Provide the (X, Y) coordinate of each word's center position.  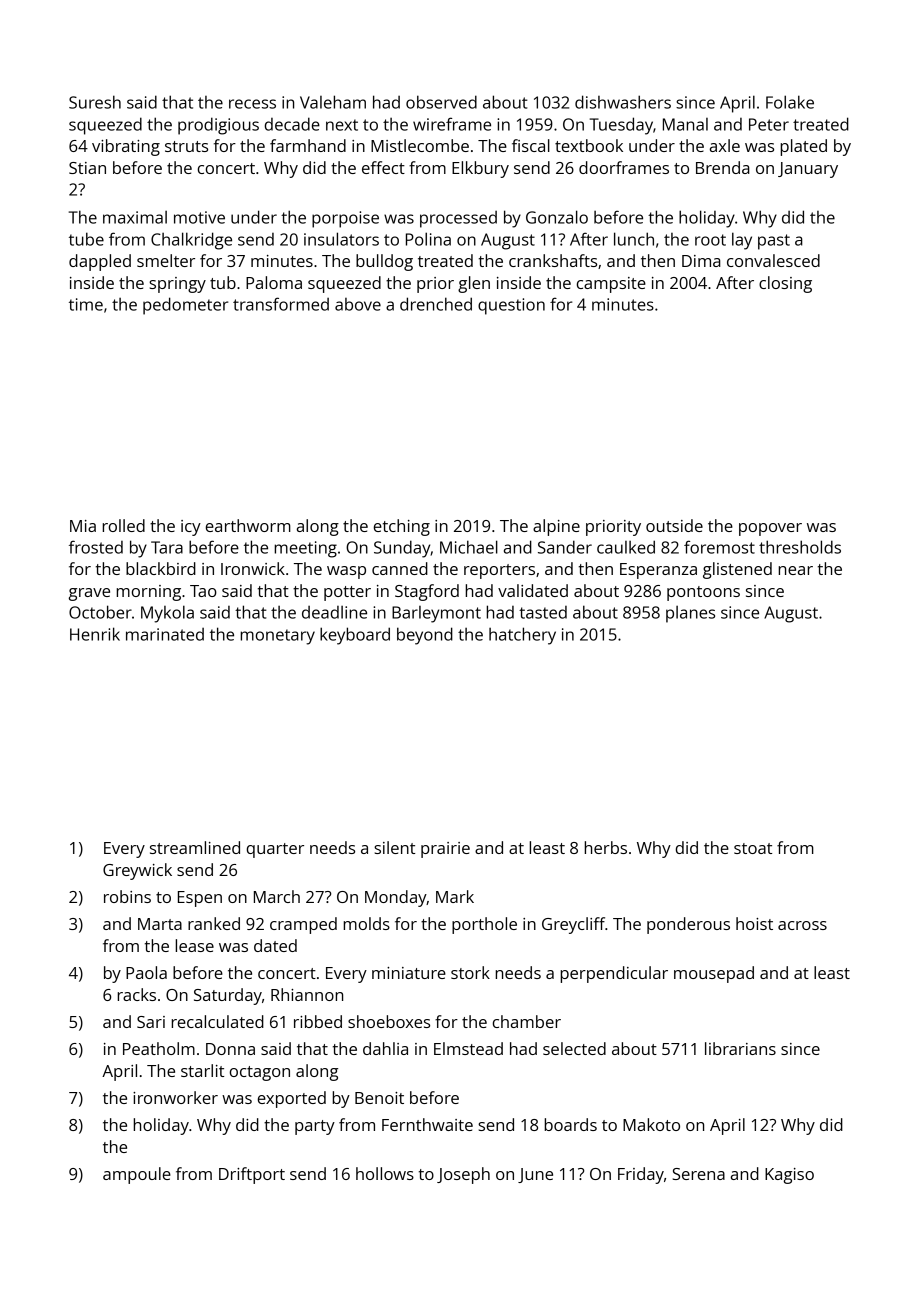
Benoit (379, 1098)
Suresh (95, 102)
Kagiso (789, 1176)
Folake (790, 102)
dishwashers (623, 102)
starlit (202, 1070)
